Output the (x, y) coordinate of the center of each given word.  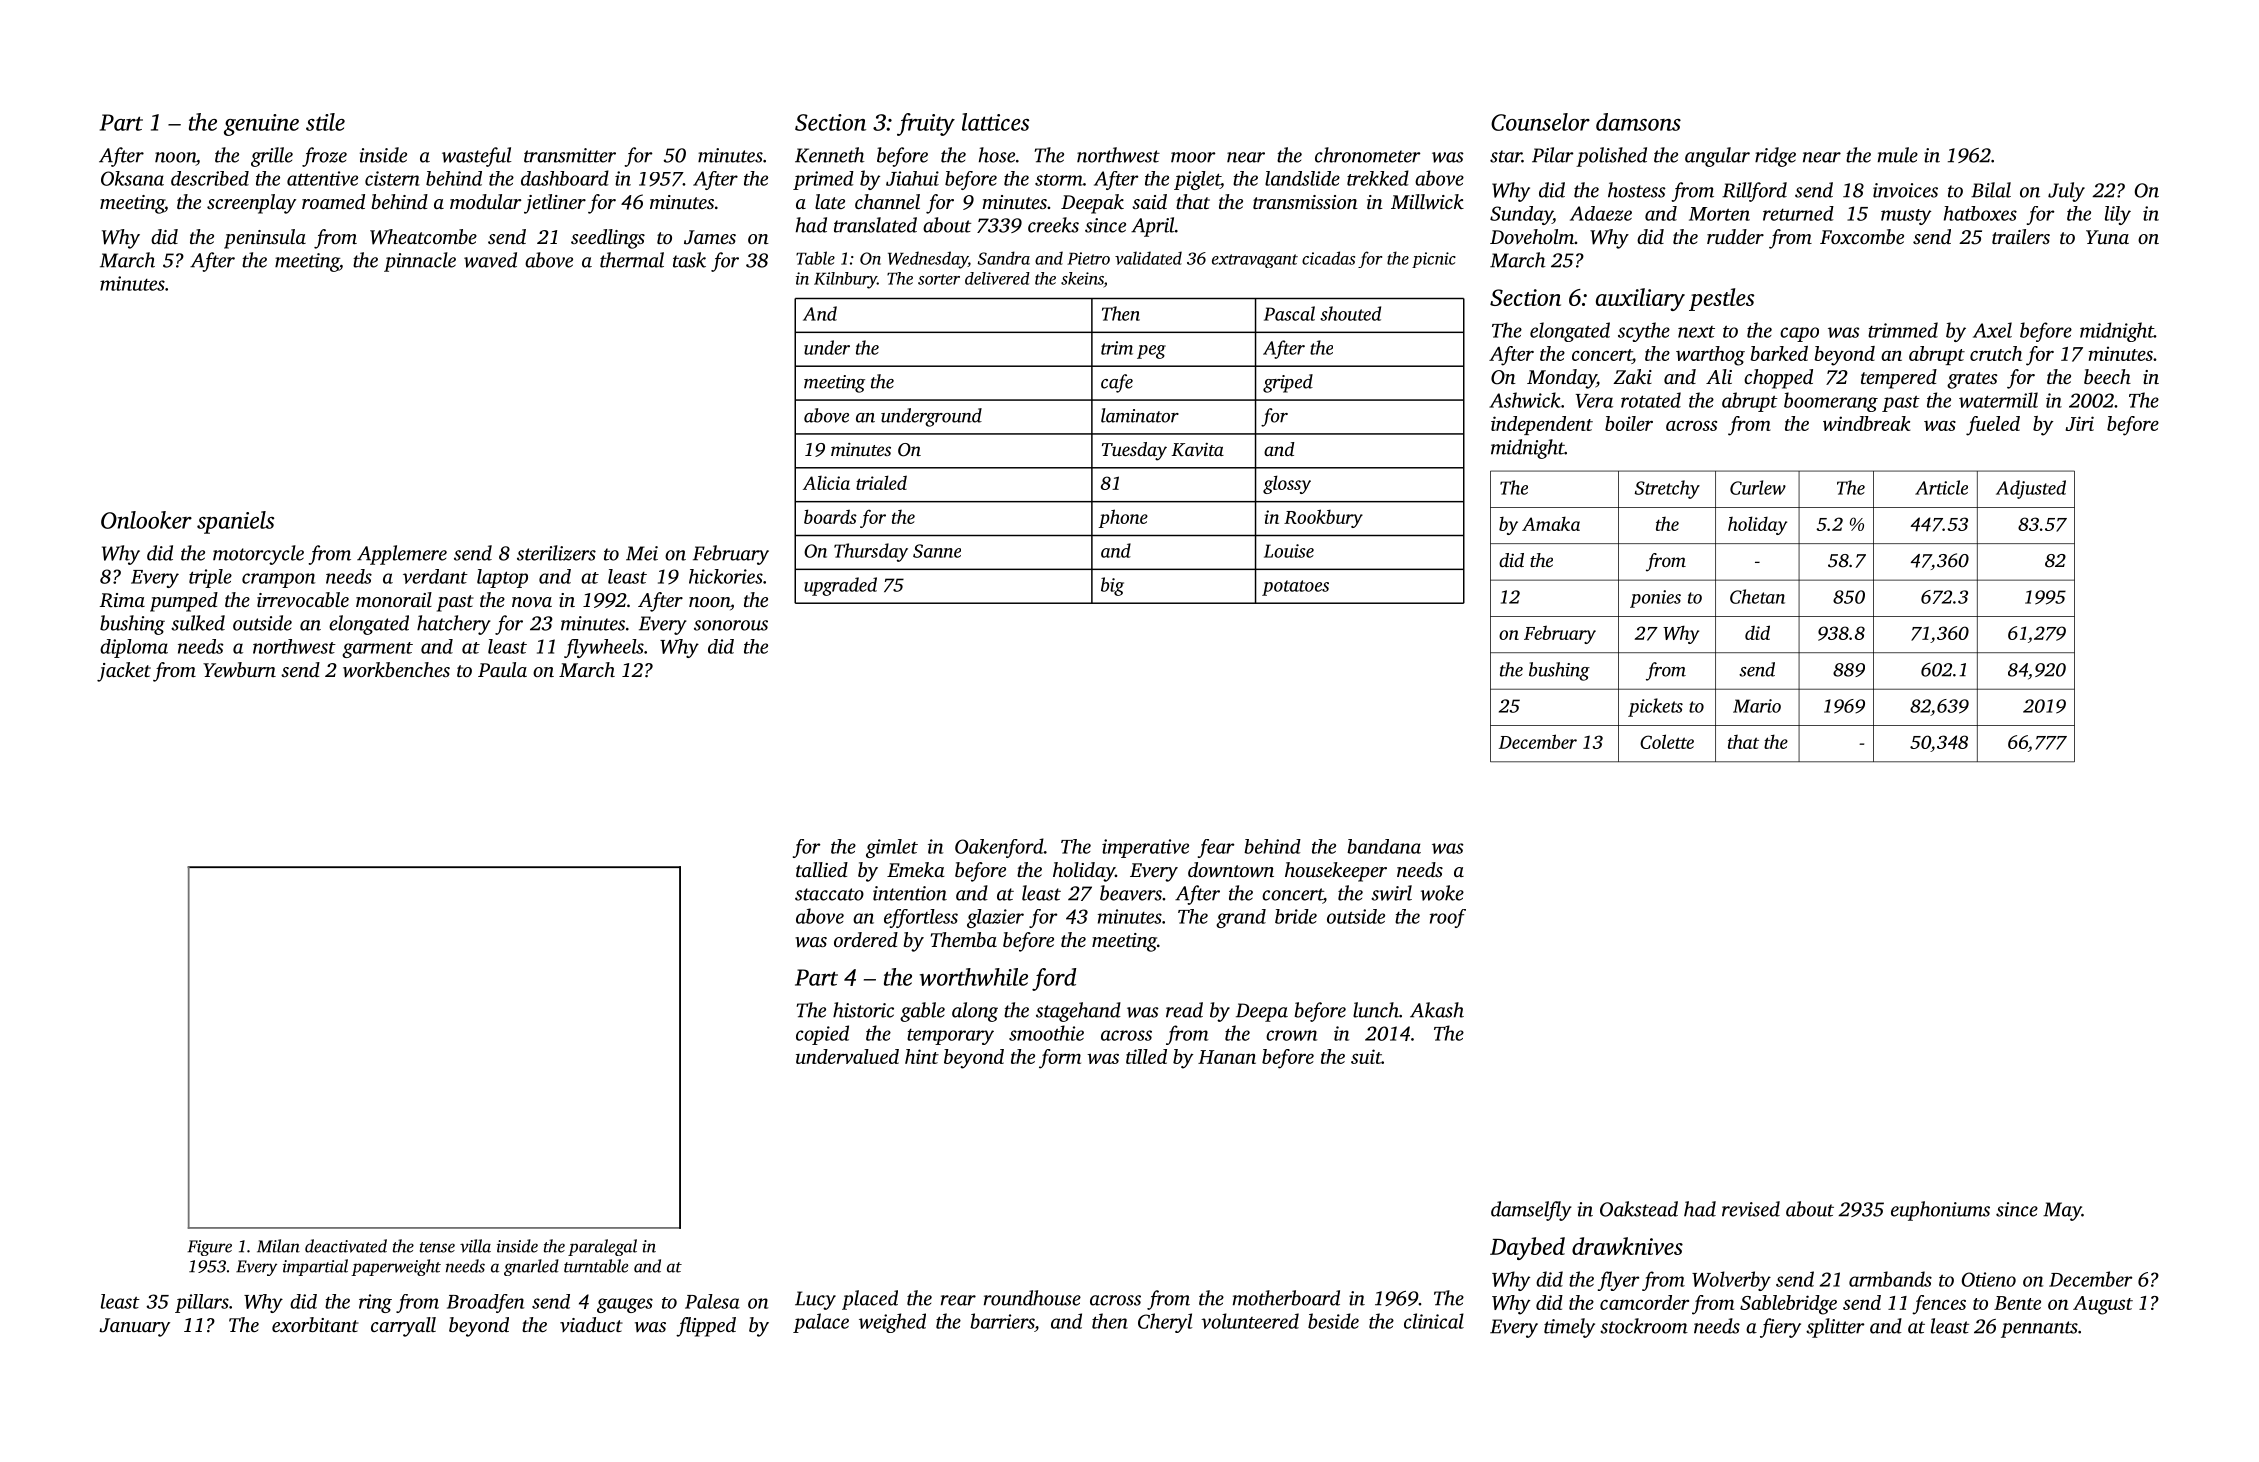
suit (1366, 1056)
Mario (1757, 706)
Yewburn (239, 669)
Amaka (1551, 524)
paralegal (602, 1247)
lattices (995, 122)
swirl (1391, 893)
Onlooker (146, 520)
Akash (1437, 1010)
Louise (1289, 551)
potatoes (1295, 588)
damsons (1638, 122)
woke (1442, 893)
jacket (124, 672)
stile (325, 122)
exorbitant (315, 1324)
